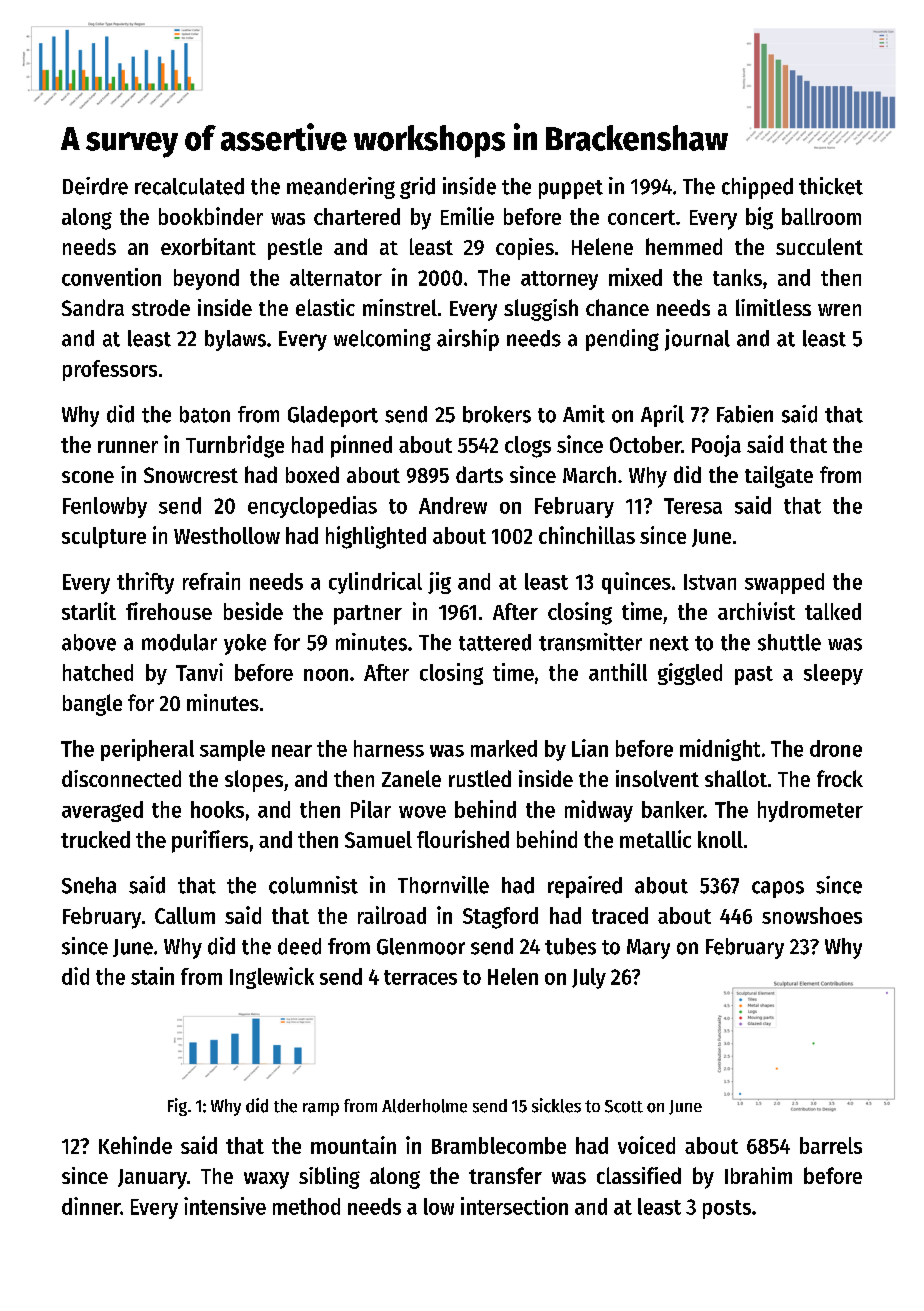 The image size is (924, 1311). Describe the element at coordinates (272, 978) in the document. I see `Inglewick` at that location.
